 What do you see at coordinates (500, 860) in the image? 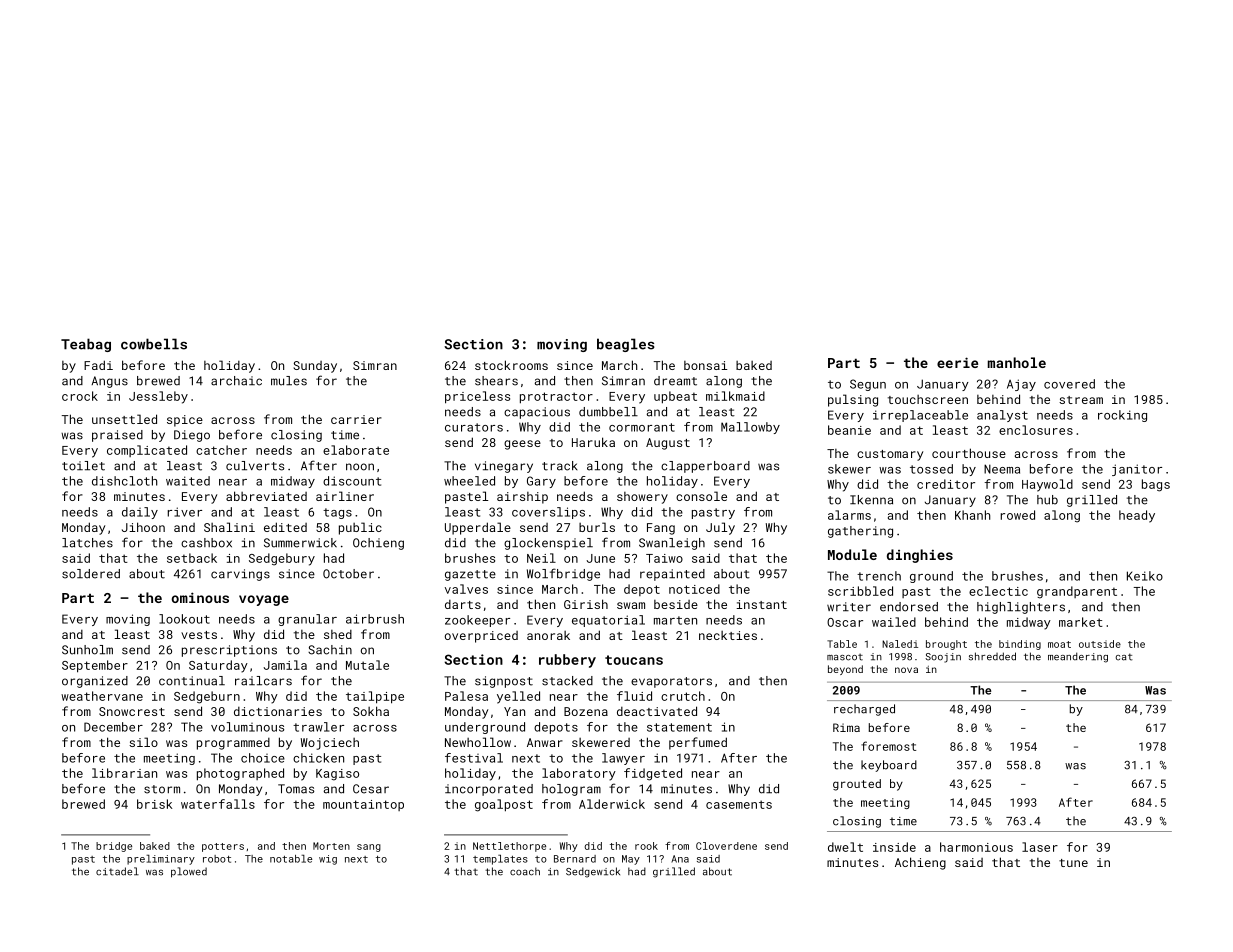
I see `templates` at bounding box center [500, 860].
